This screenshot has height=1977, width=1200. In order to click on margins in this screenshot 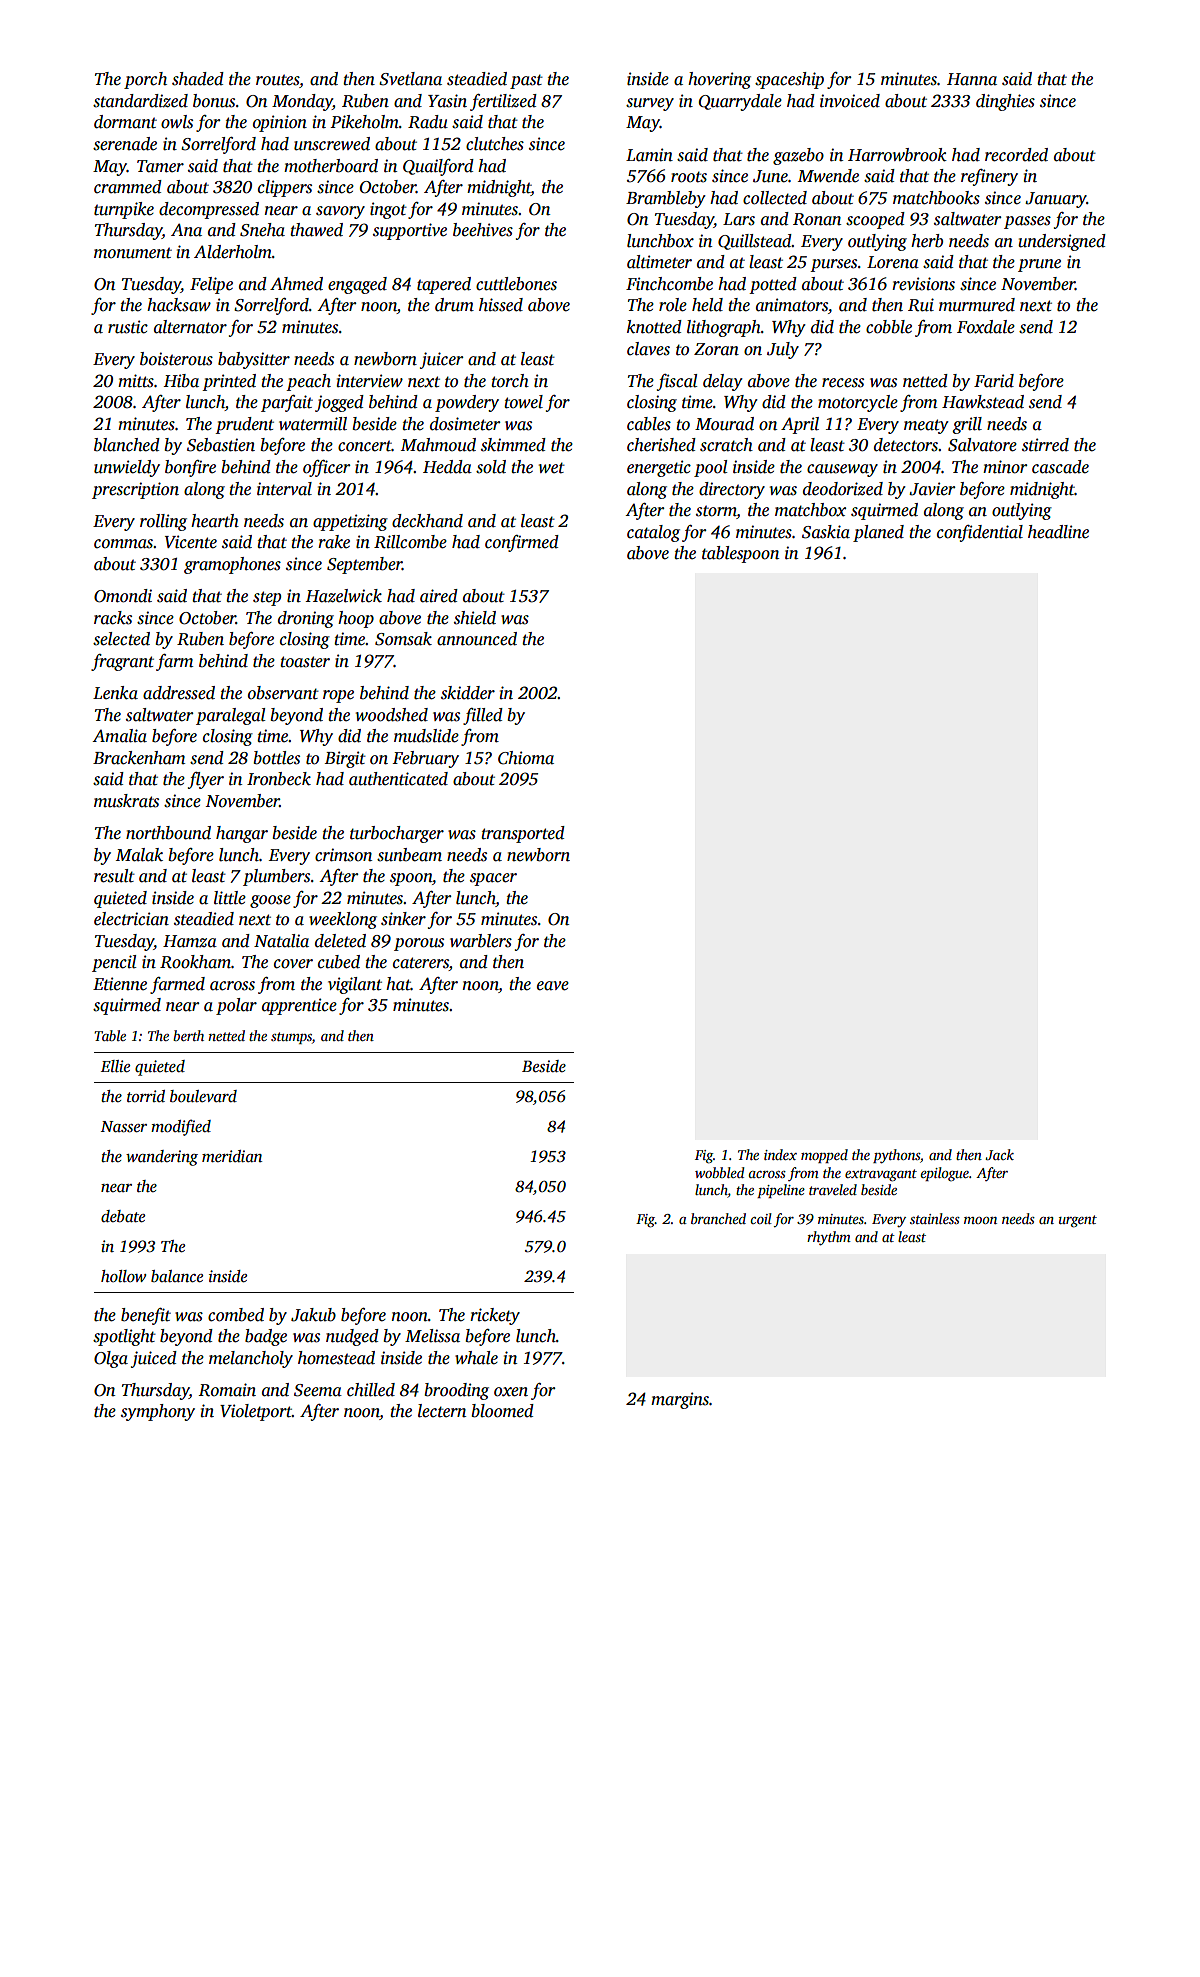, I will do `click(680, 1400)`.
